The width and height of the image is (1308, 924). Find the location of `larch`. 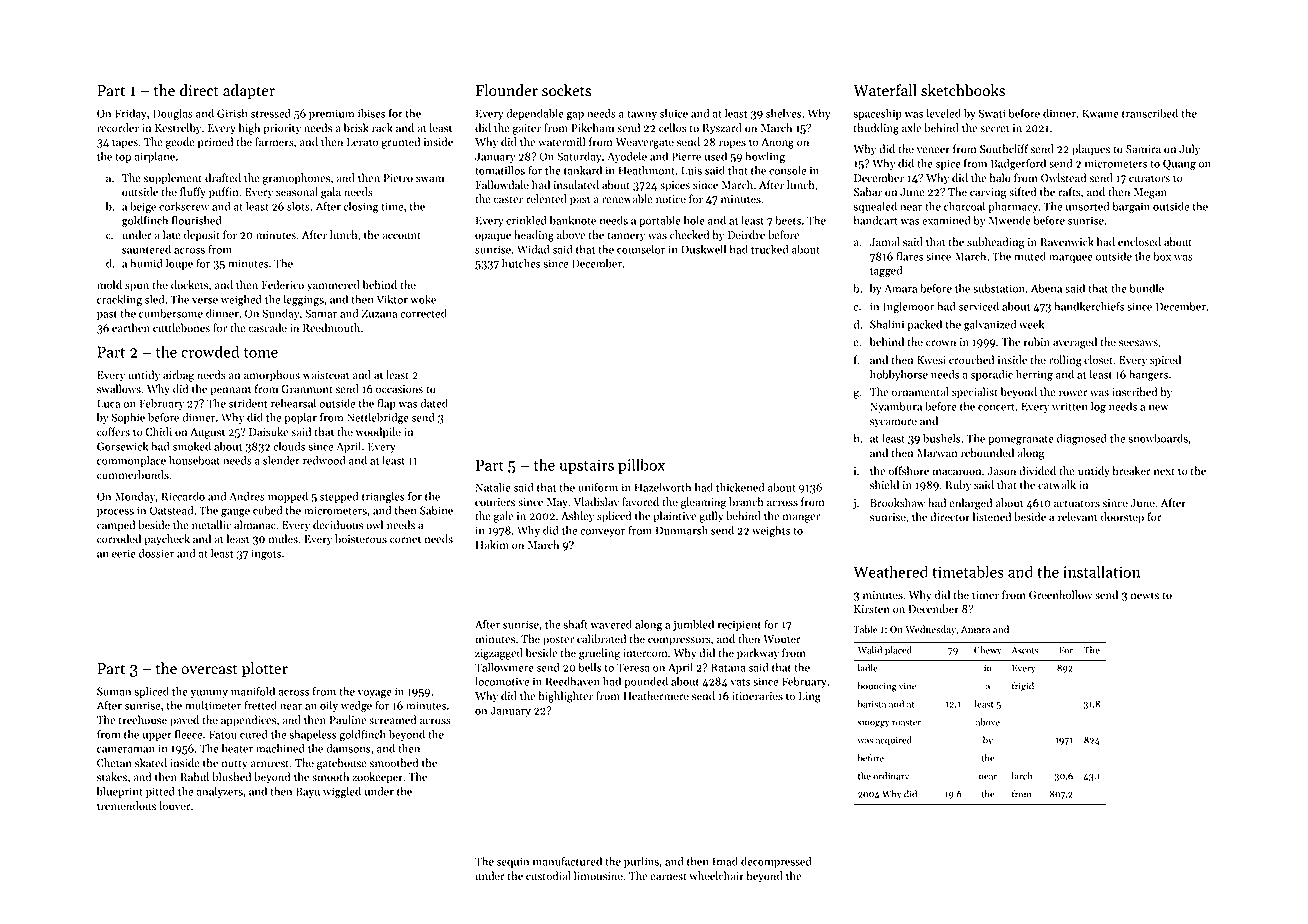

larch is located at coordinates (1022, 776).
